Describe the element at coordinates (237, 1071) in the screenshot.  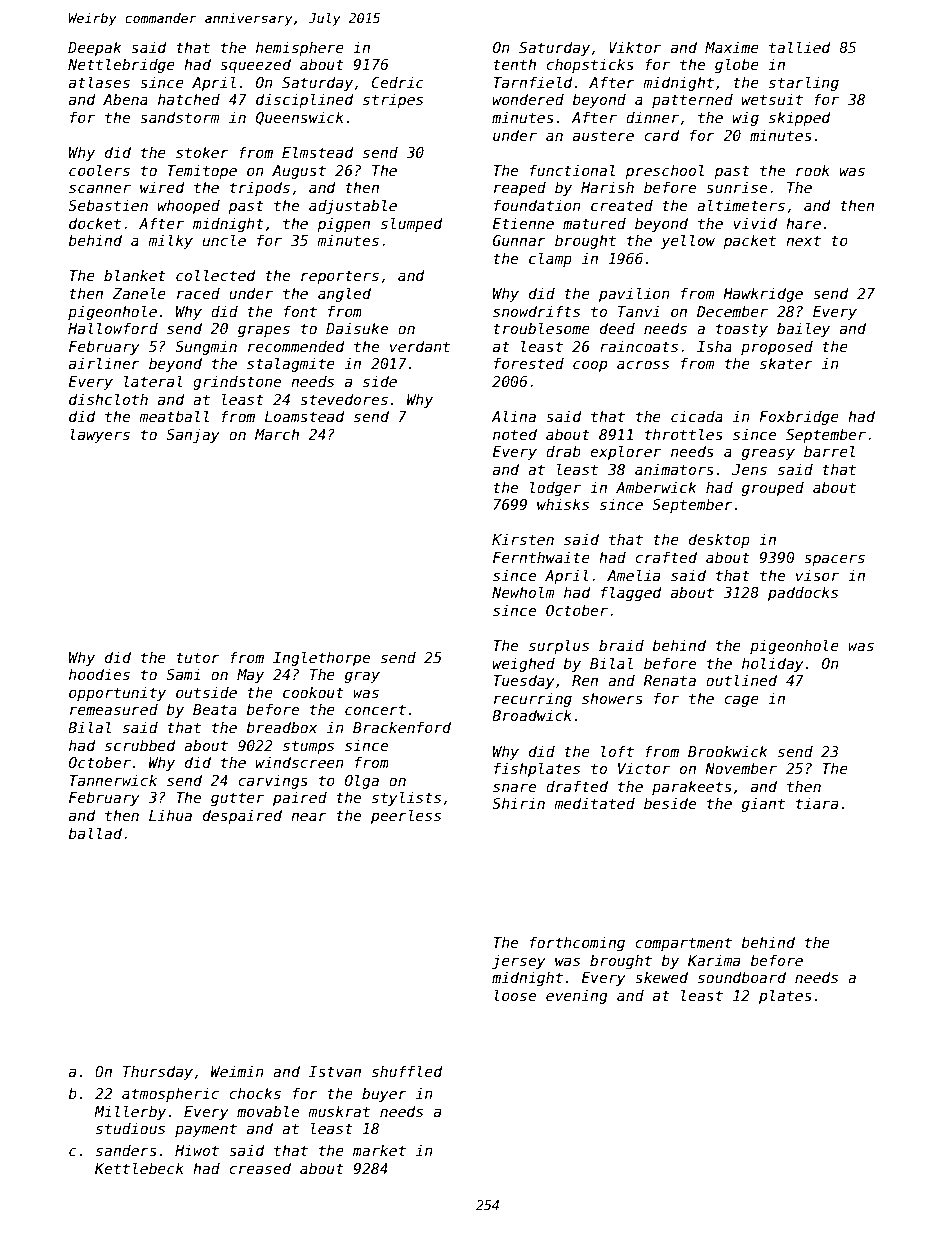
I see `Weimin` at that location.
